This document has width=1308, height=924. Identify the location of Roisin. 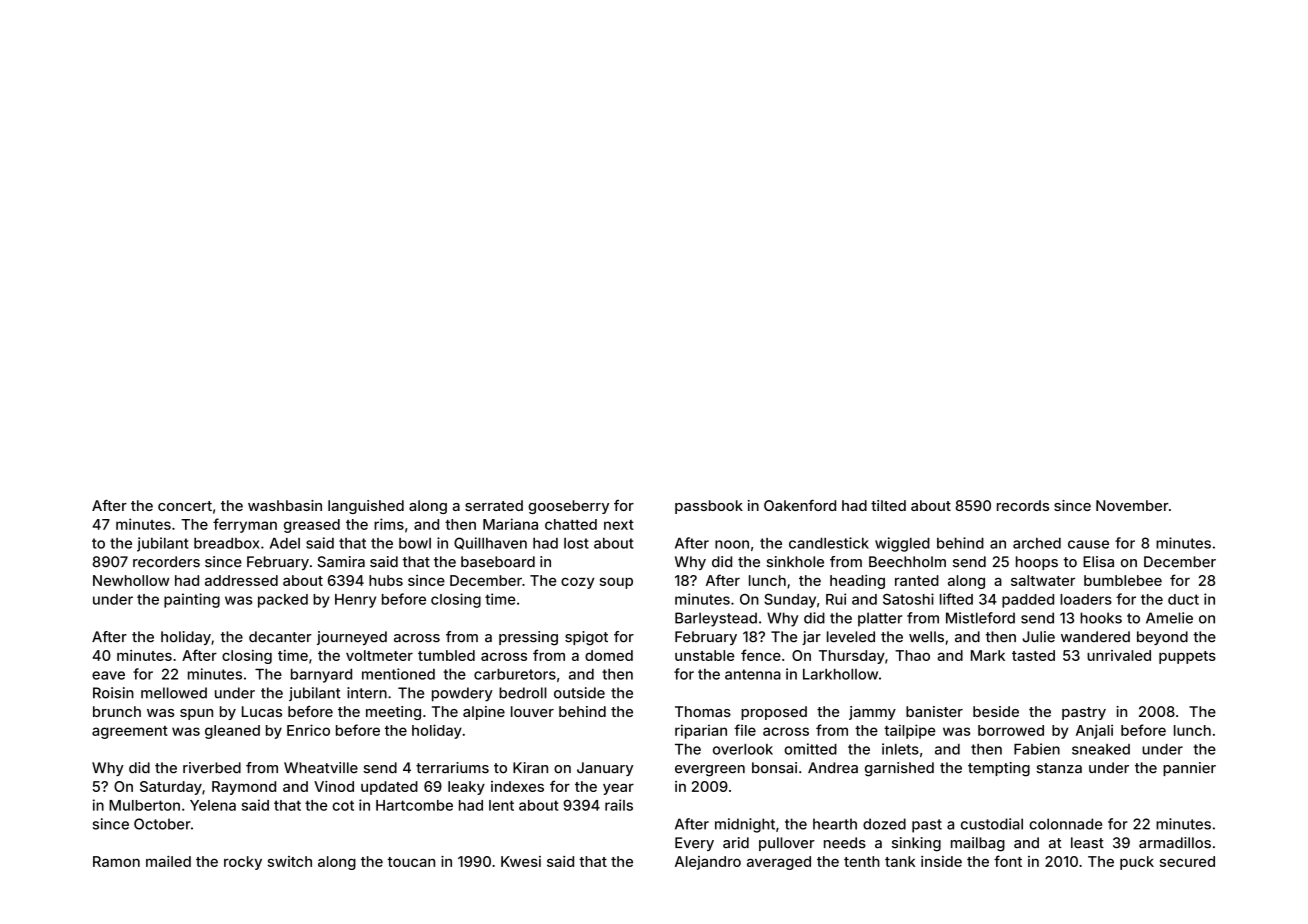
(113, 693).
